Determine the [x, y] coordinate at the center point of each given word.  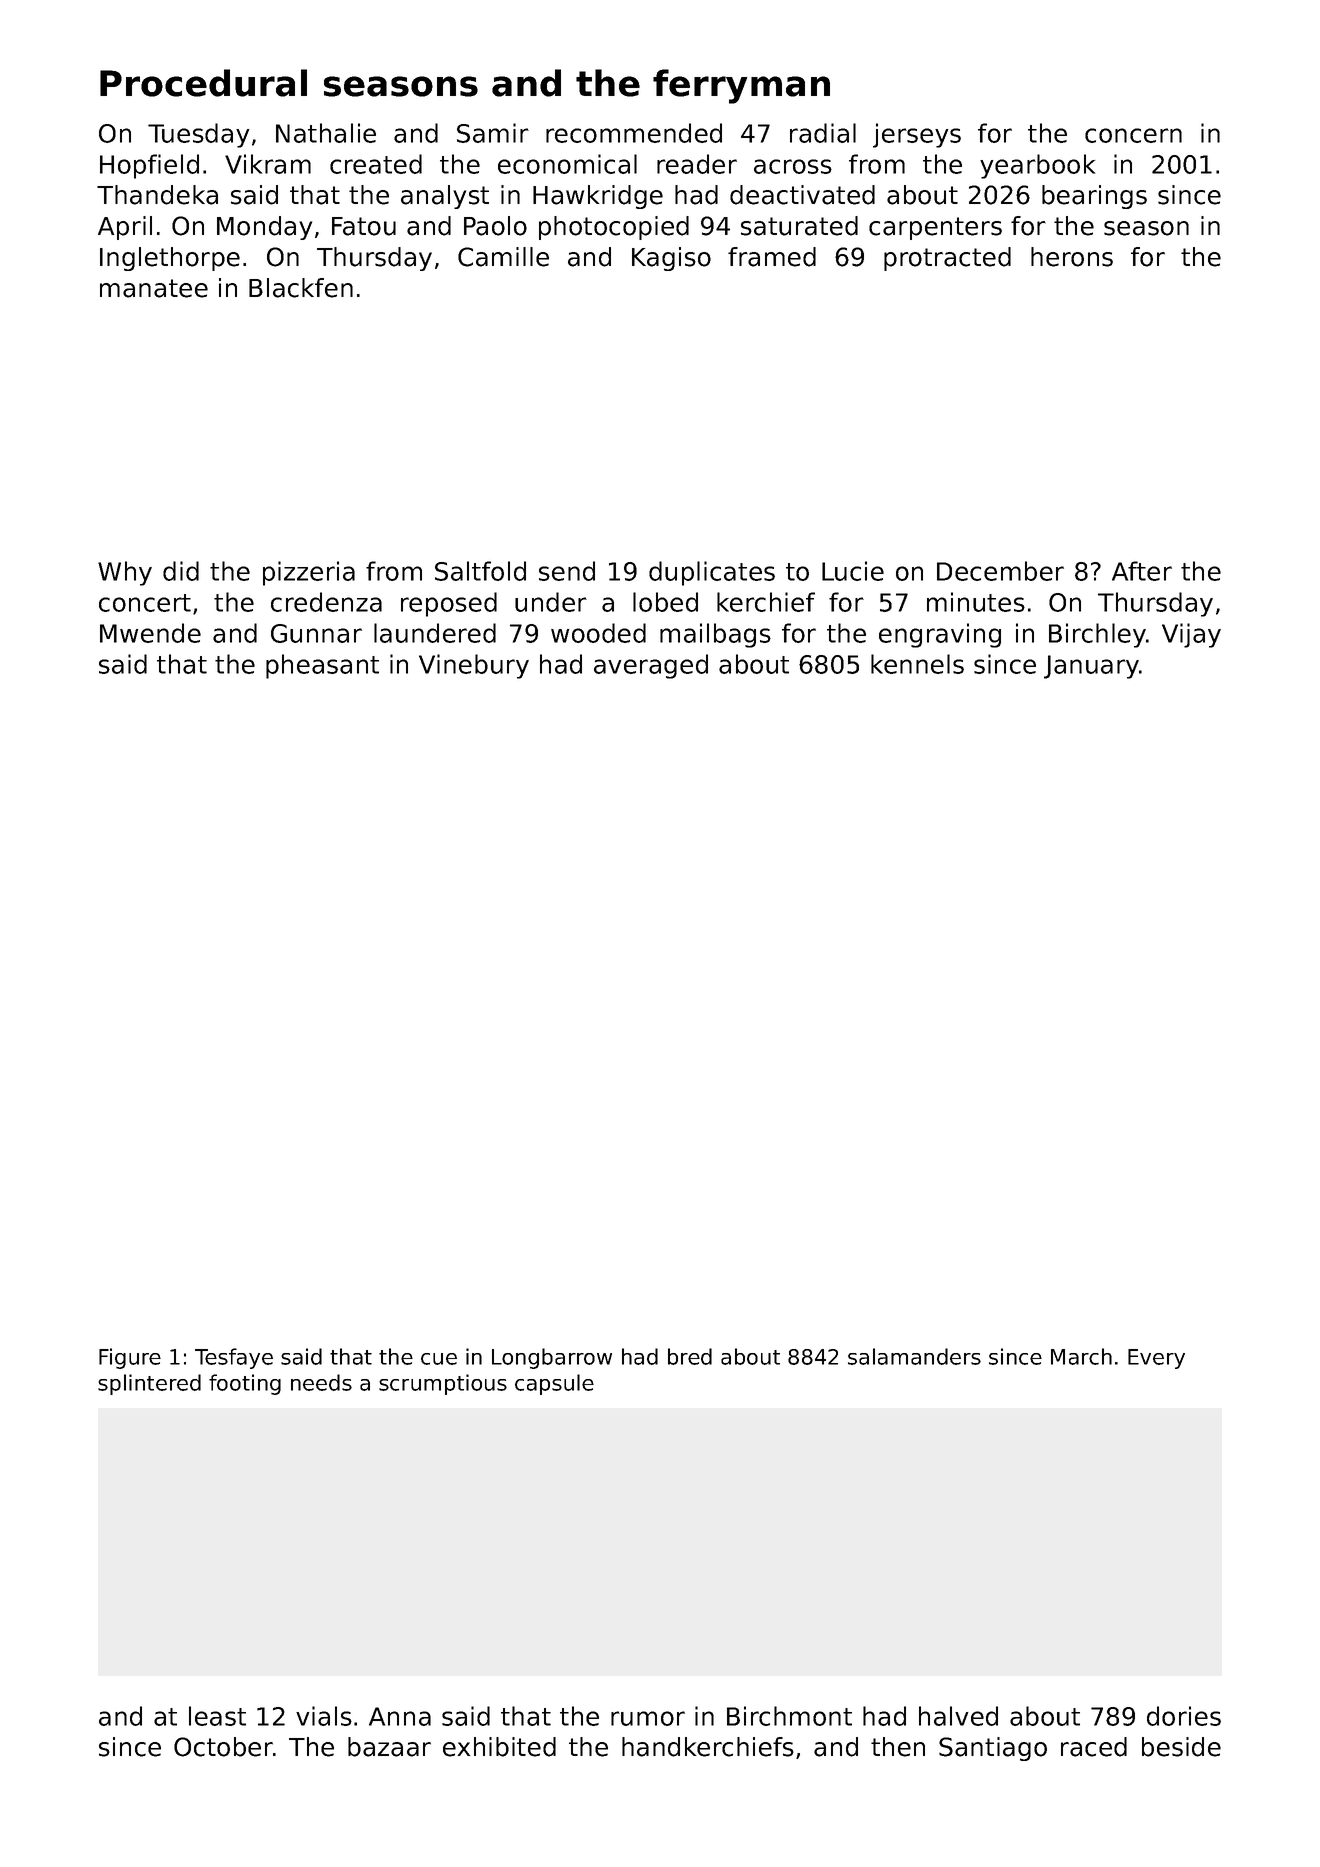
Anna [400, 1716]
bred [690, 1356]
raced [1094, 1747]
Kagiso [671, 259]
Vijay [1191, 635]
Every [1156, 1359]
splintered [149, 1384]
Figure [130, 1358]
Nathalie [326, 133]
